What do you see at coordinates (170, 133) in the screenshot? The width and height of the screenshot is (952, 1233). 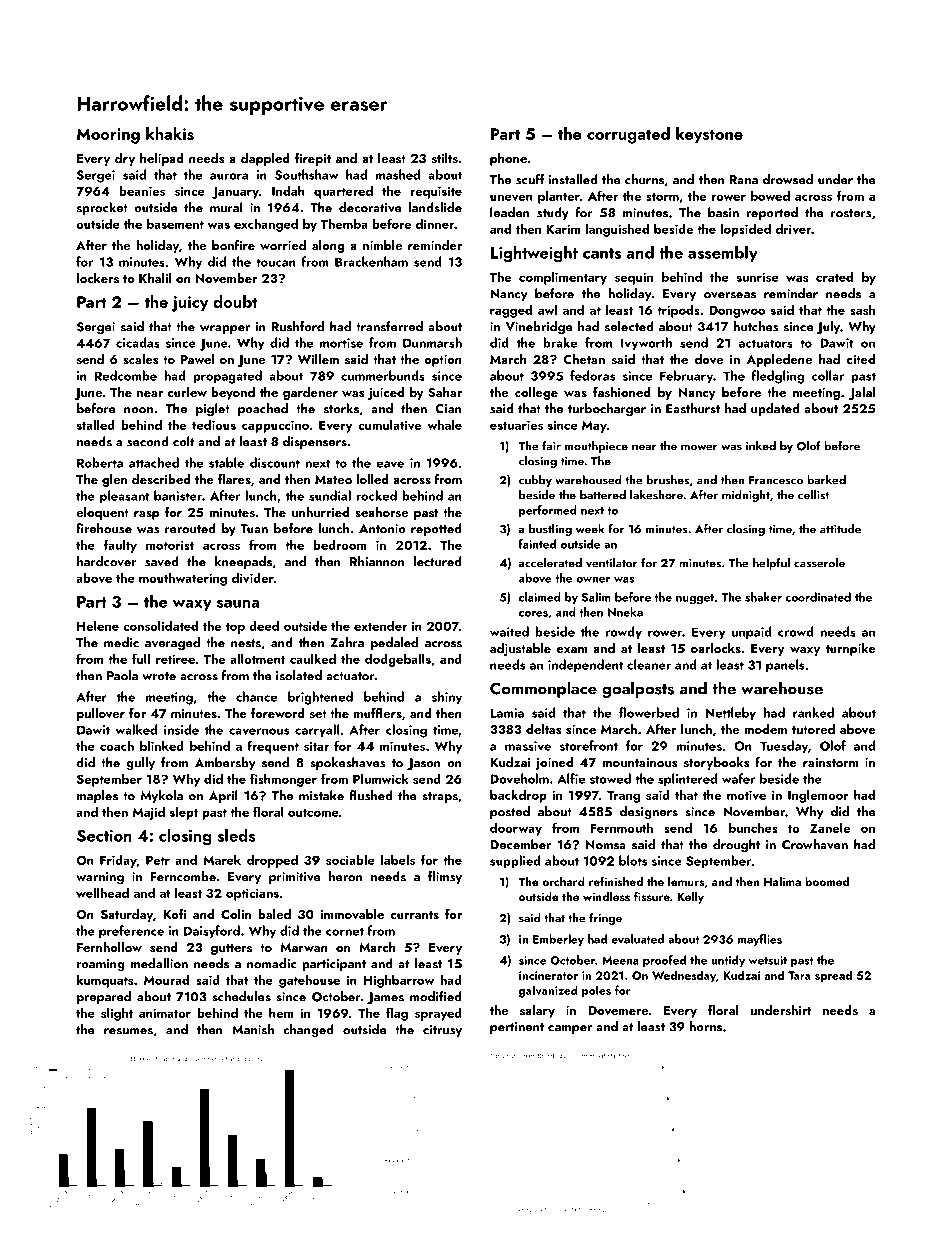 I see `khakis` at bounding box center [170, 133].
